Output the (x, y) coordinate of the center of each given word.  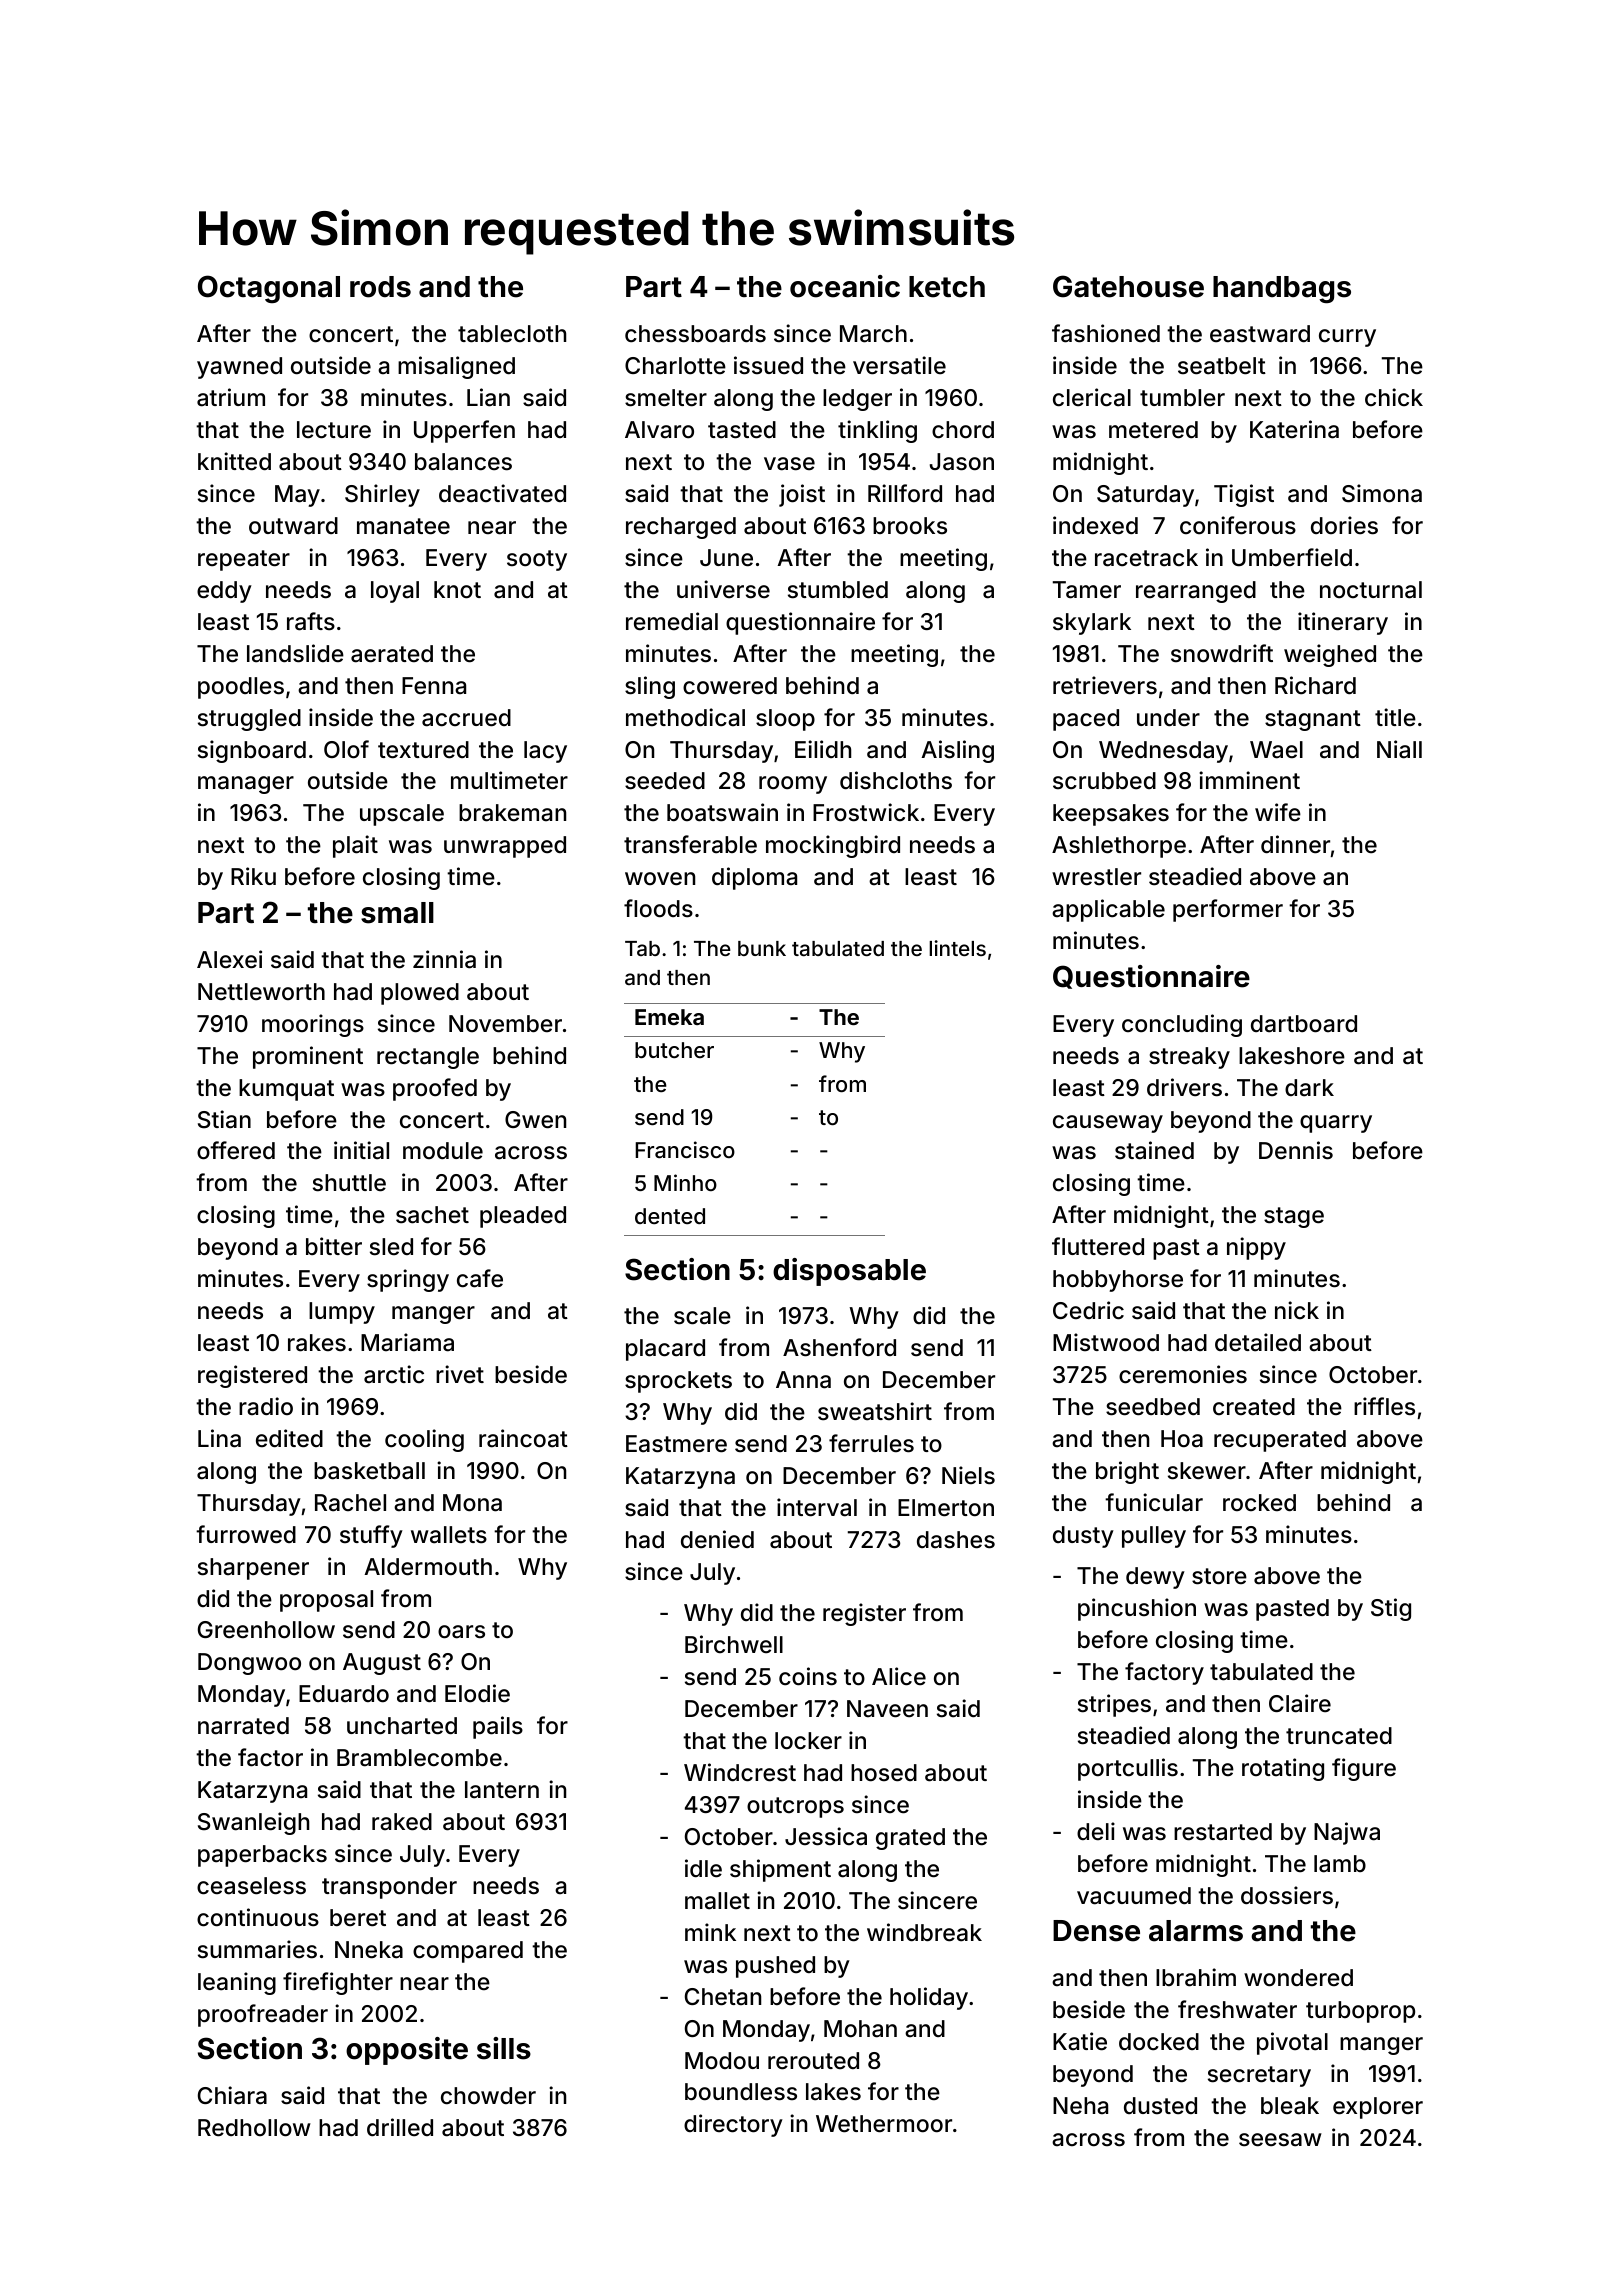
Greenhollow (266, 1630)
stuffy (371, 1536)
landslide (295, 653)
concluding (1182, 1025)
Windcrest (740, 1772)
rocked (1259, 1502)
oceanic (845, 286)
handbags (1282, 289)
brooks (910, 526)
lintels (957, 948)
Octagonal (269, 289)
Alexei (229, 959)
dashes (956, 1540)
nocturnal (1371, 590)
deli (1096, 1831)
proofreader (263, 2015)
